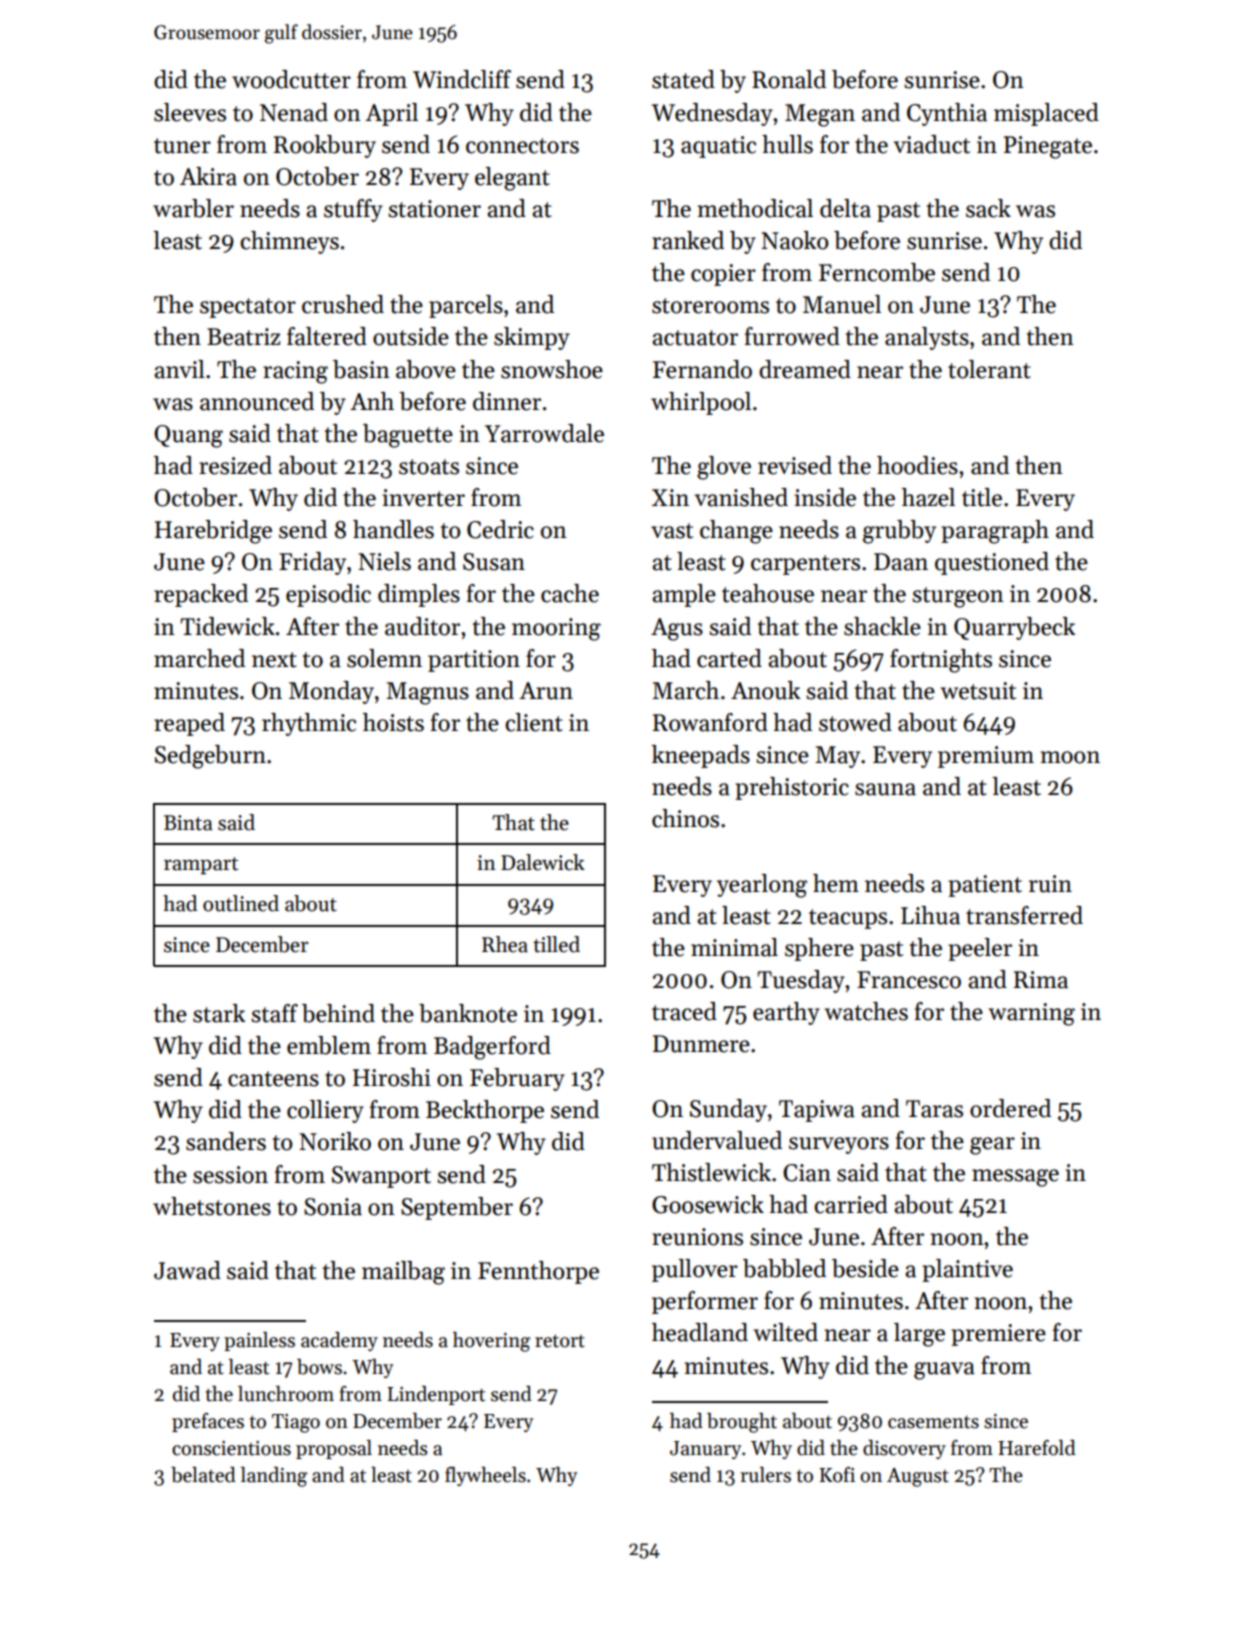  What do you see at coordinates (789, 79) in the image?
I see `Ronald` at bounding box center [789, 79].
